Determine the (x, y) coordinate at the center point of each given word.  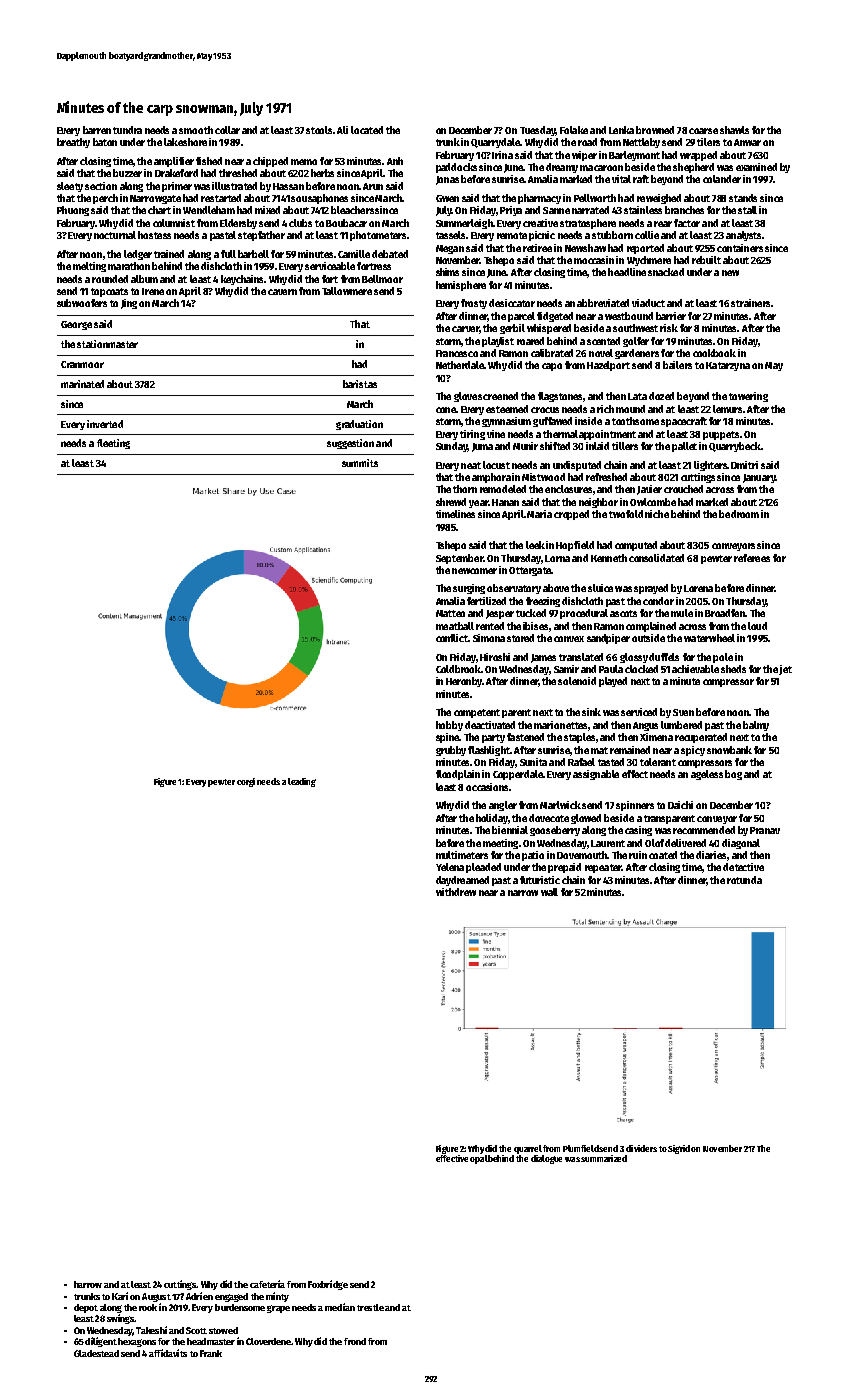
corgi (246, 782)
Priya (511, 211)
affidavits (168, 1353)
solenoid (577, 681)
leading (302, 782)
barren (97, 130)
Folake (574, 130)
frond (355, 1341)
